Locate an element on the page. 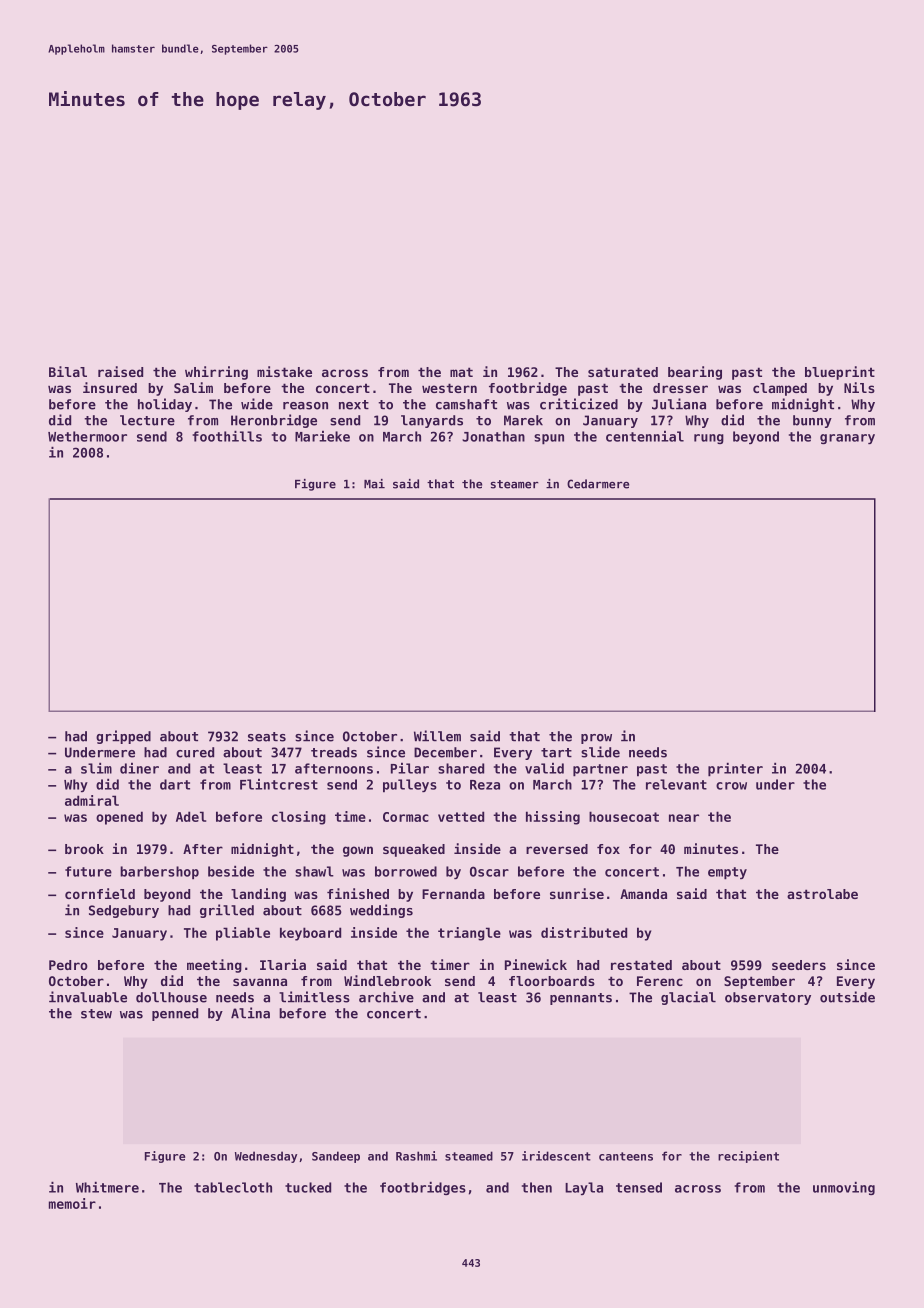  archive is located at coordinates (386, 997).
